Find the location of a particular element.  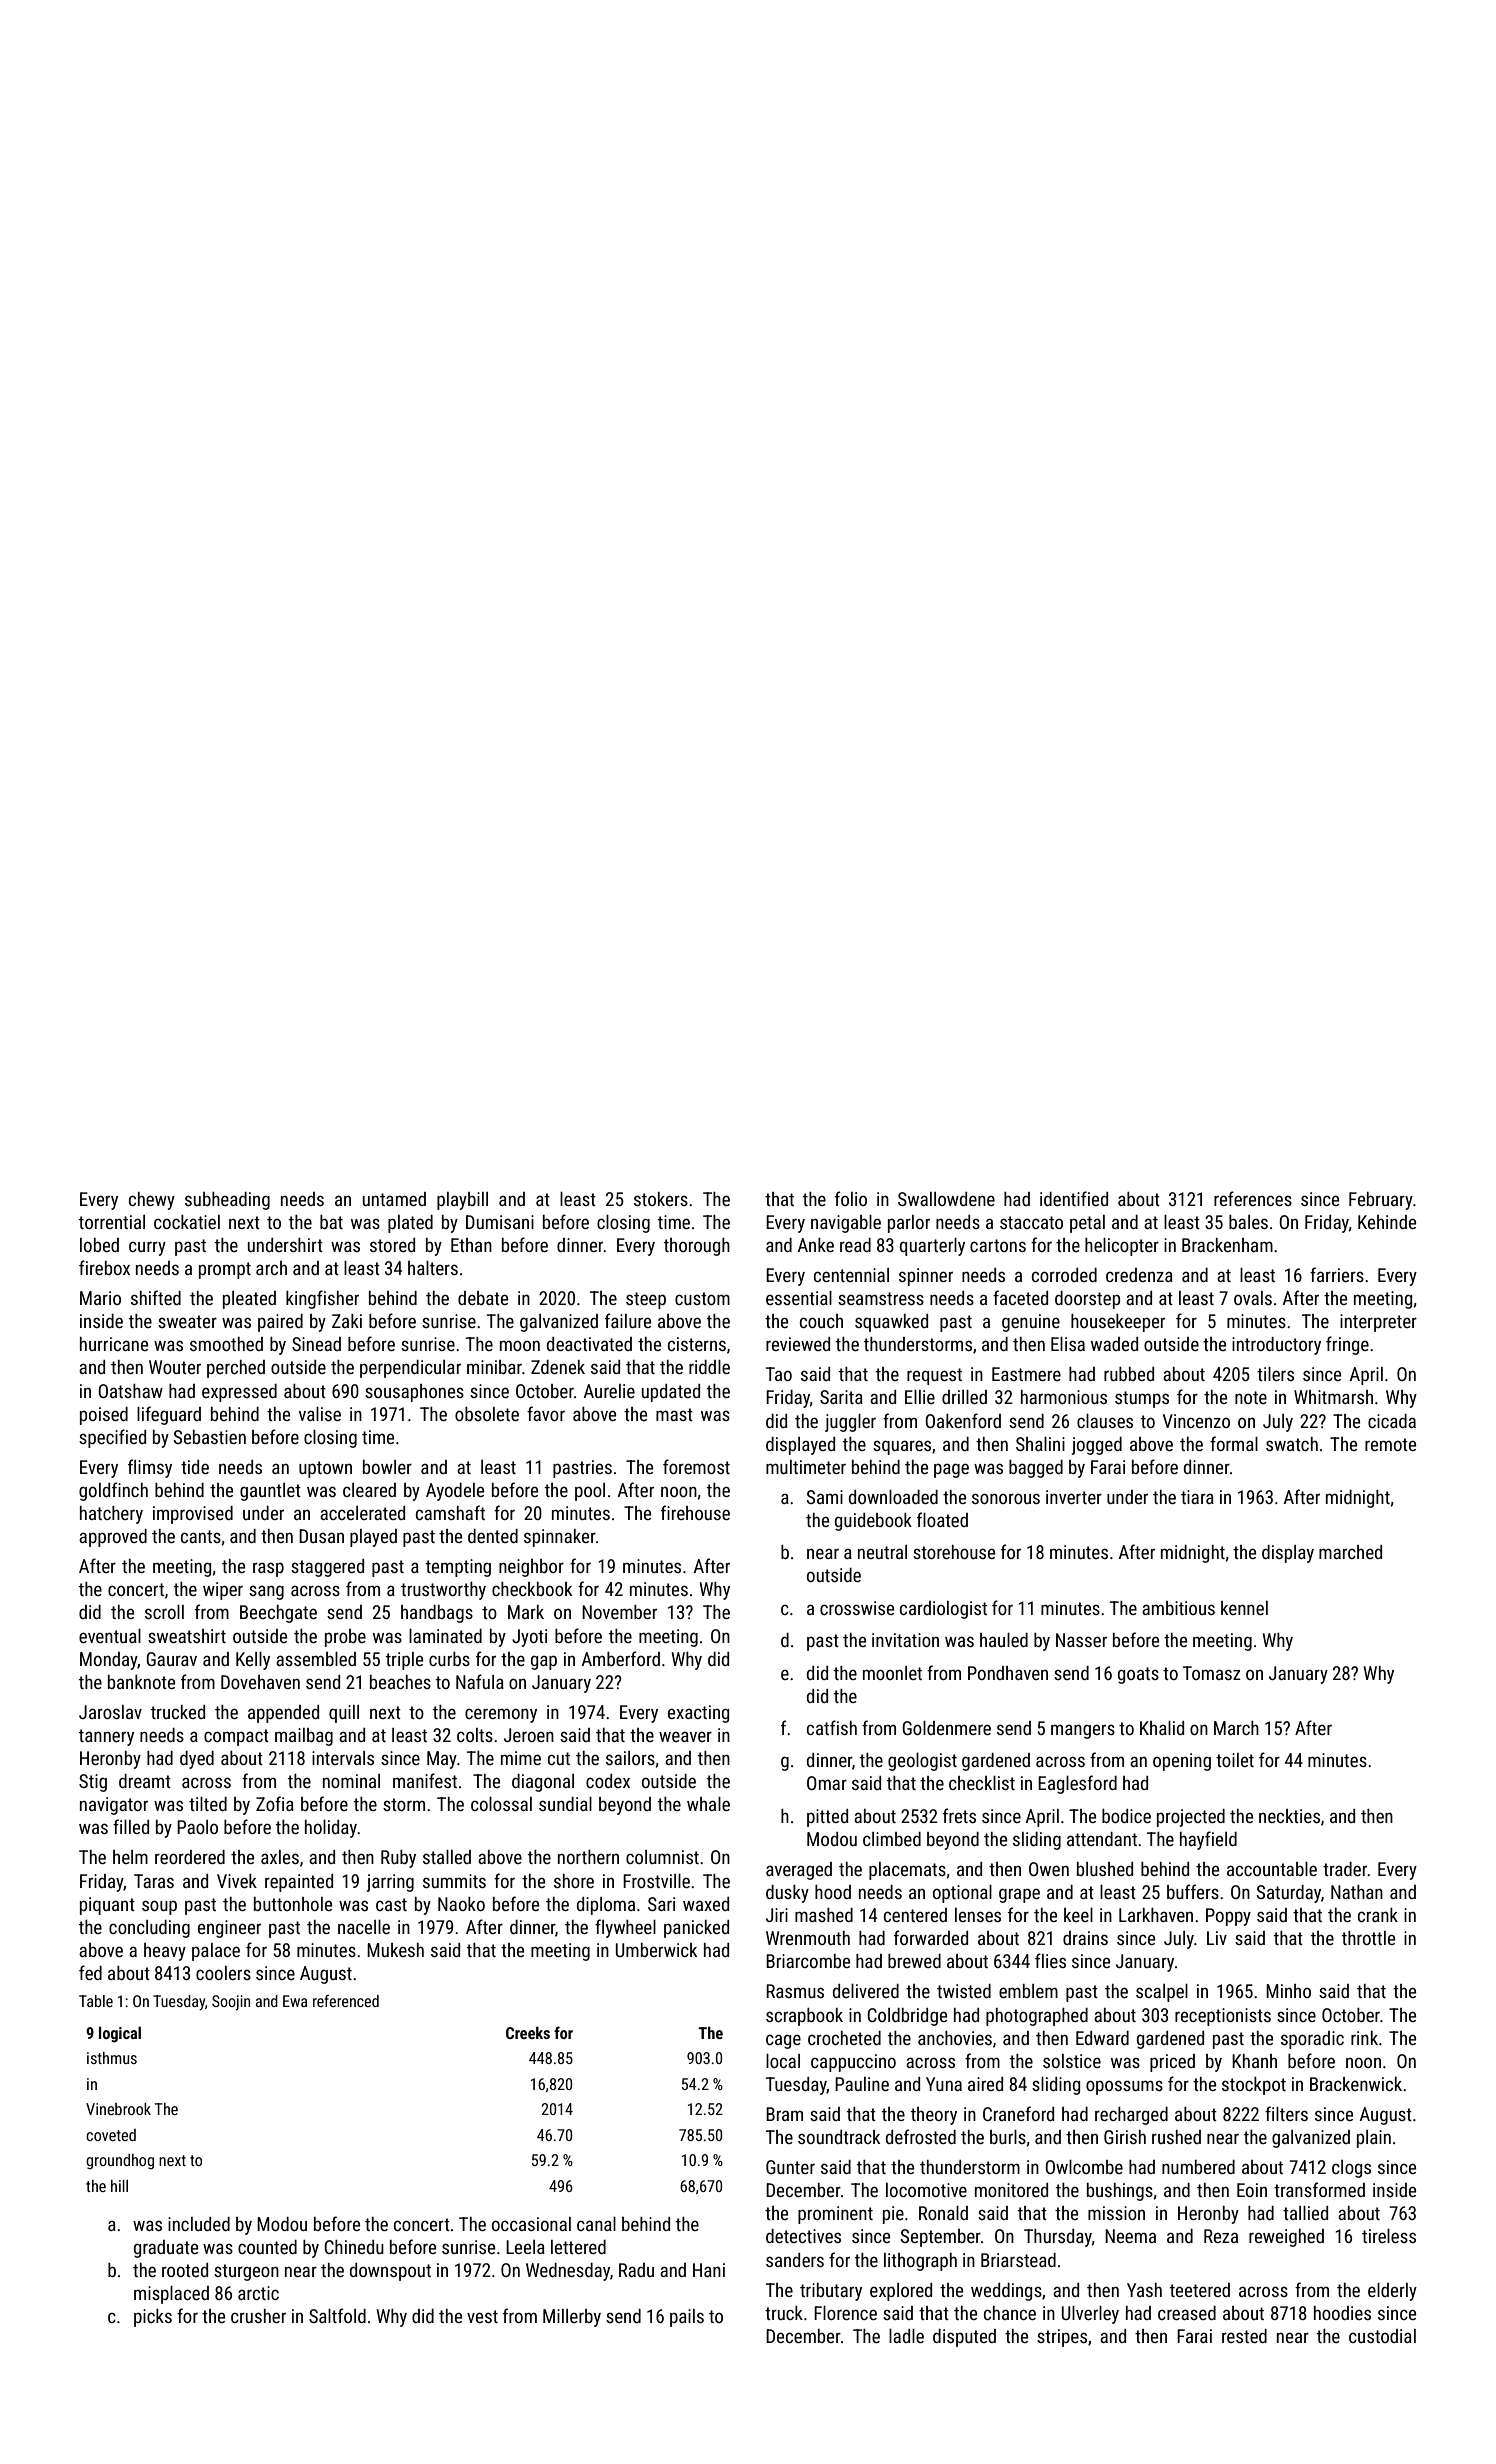

couch is located at coordinates (821, 1321).
